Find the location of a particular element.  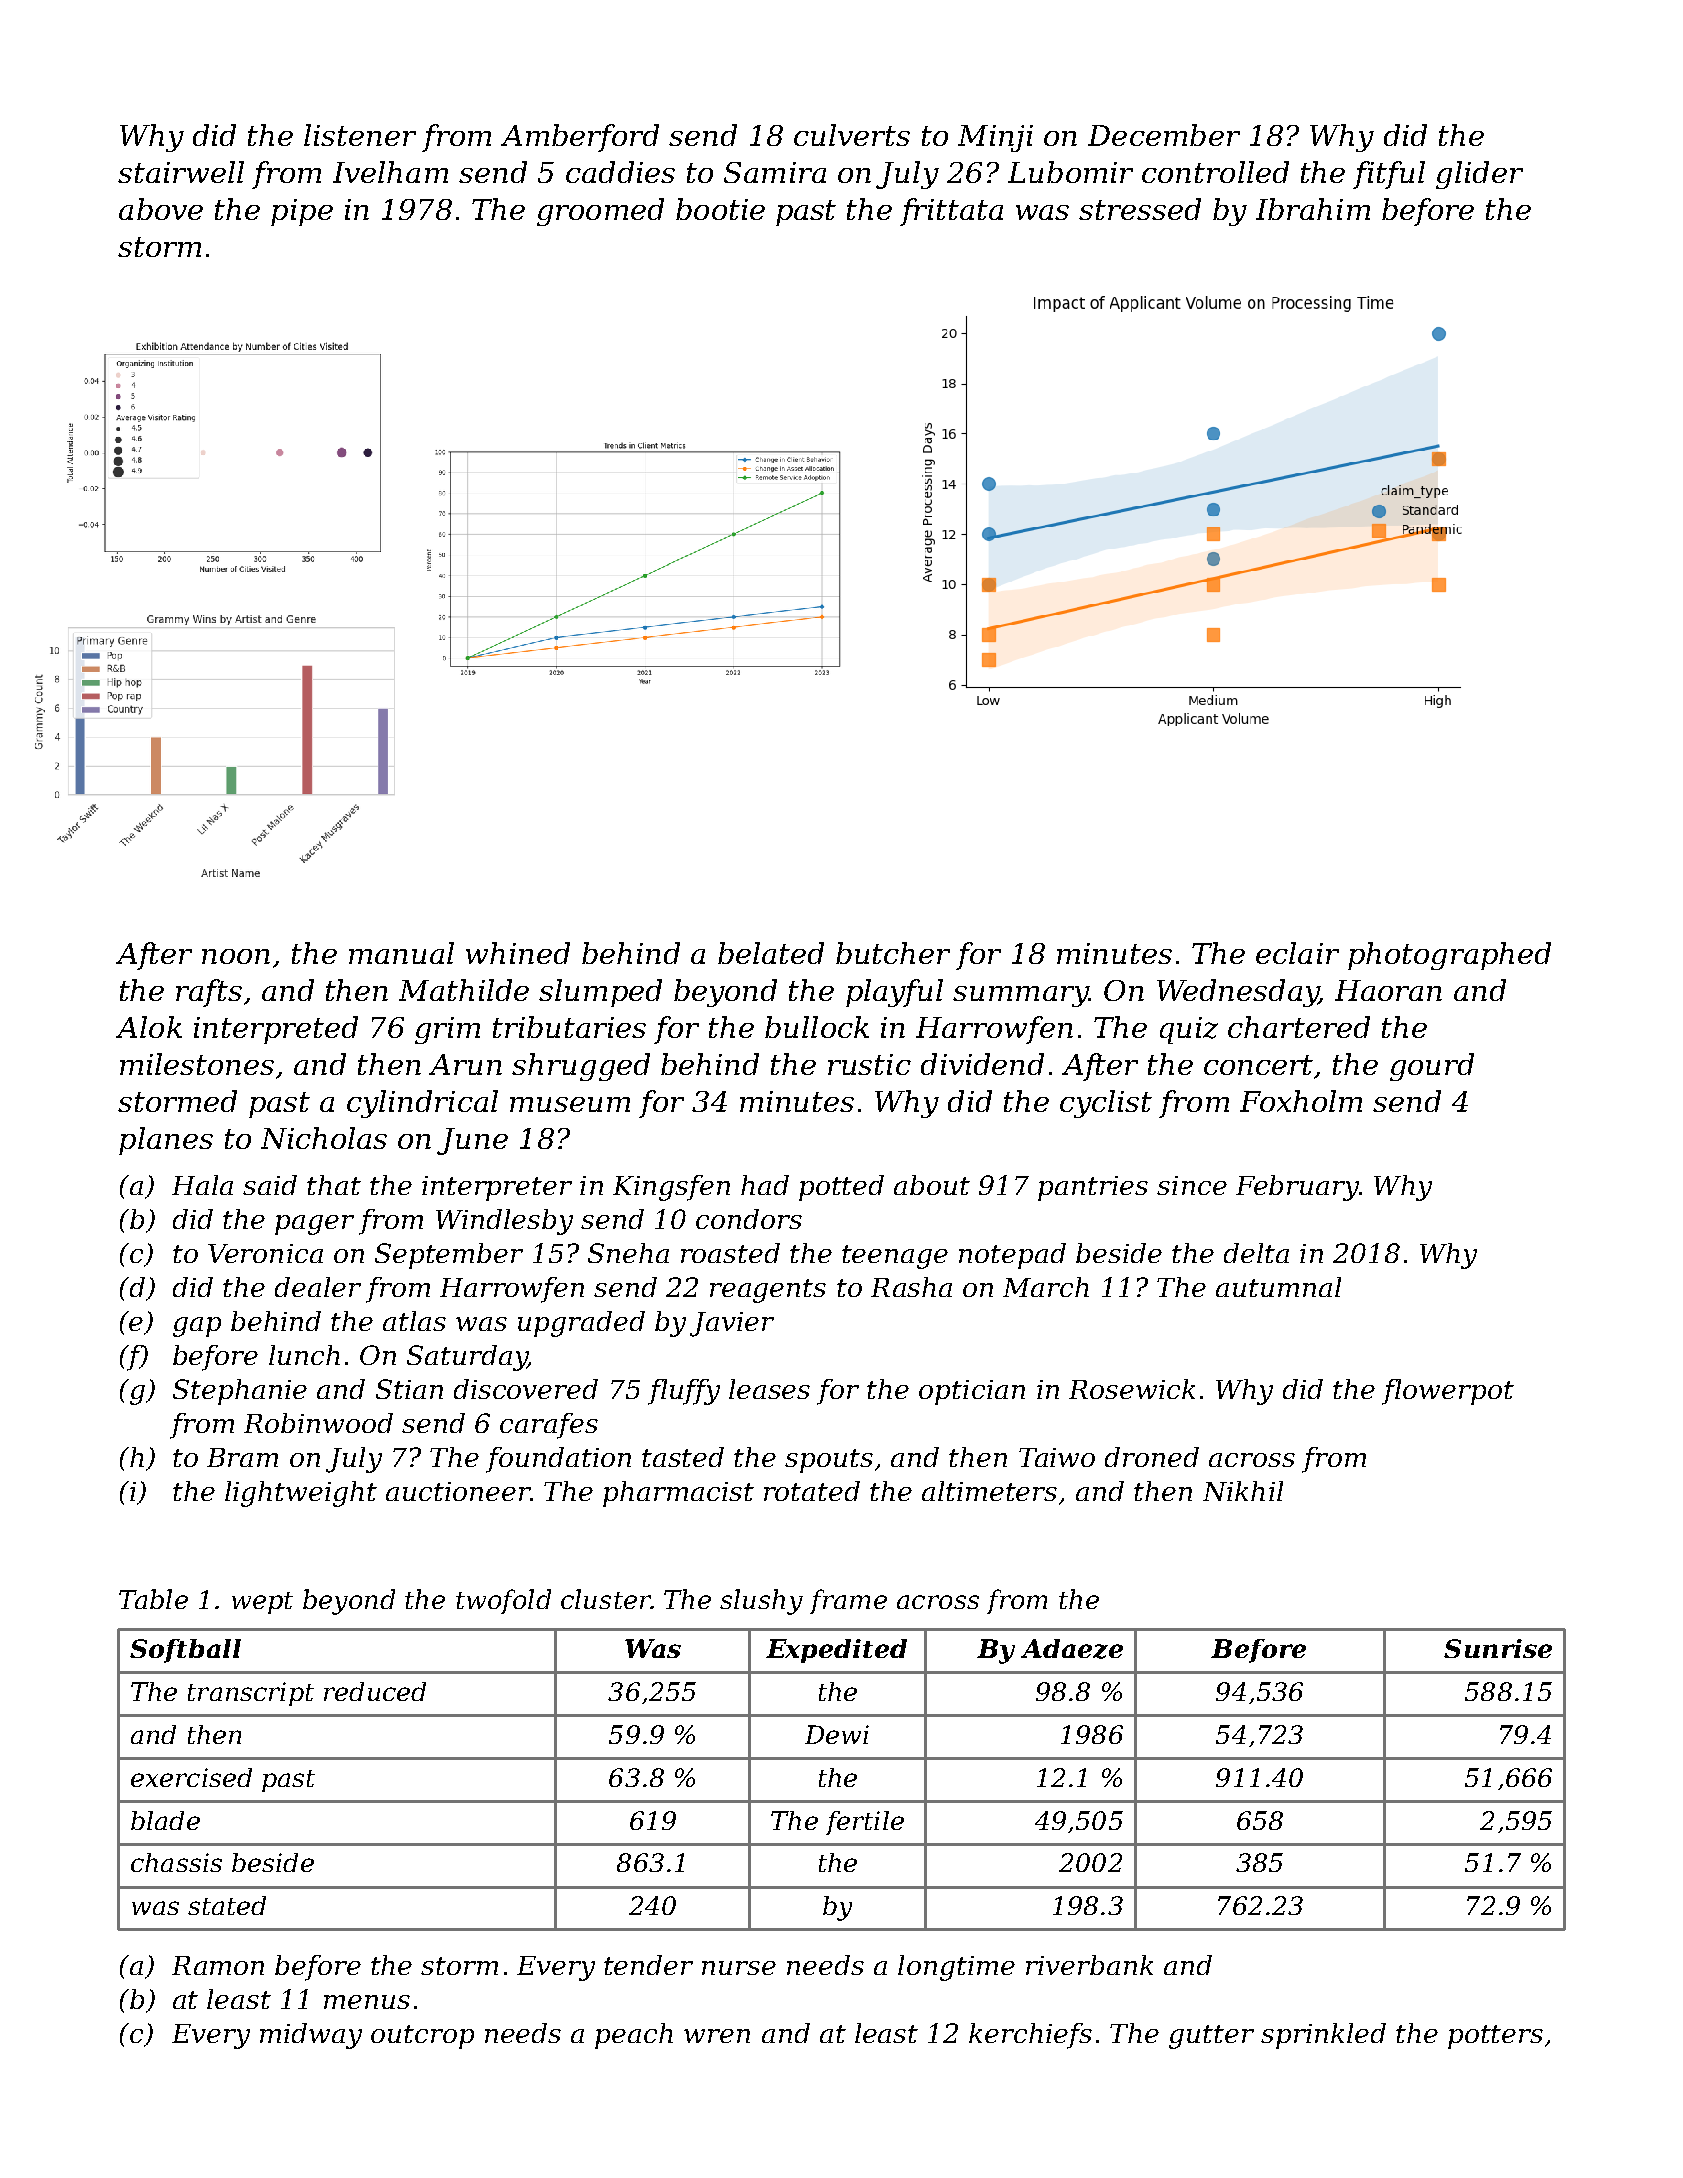

wren is located at coordinates (717, 2036).
